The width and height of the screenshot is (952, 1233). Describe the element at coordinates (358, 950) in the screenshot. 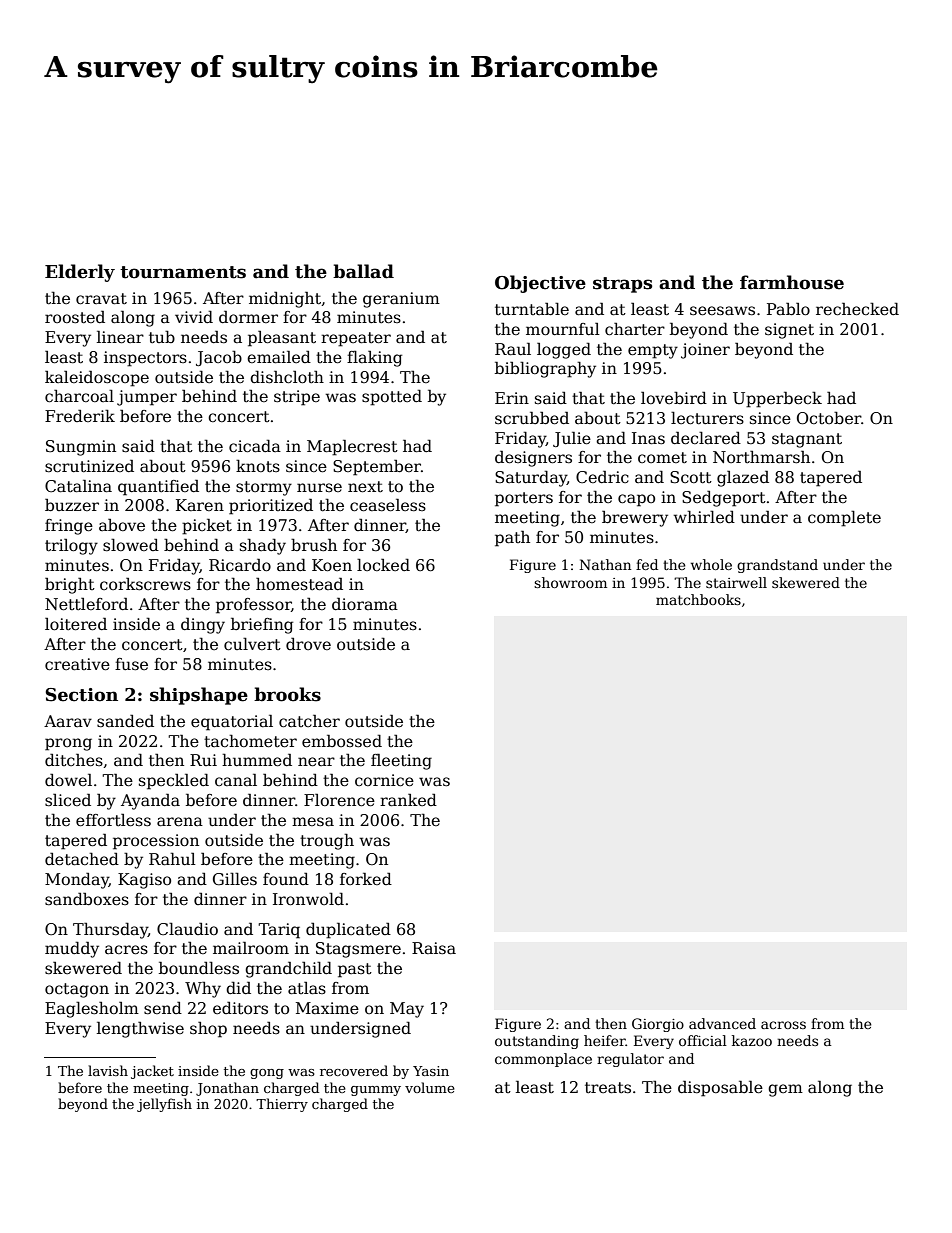

I see `Stagsmere` at that location.
